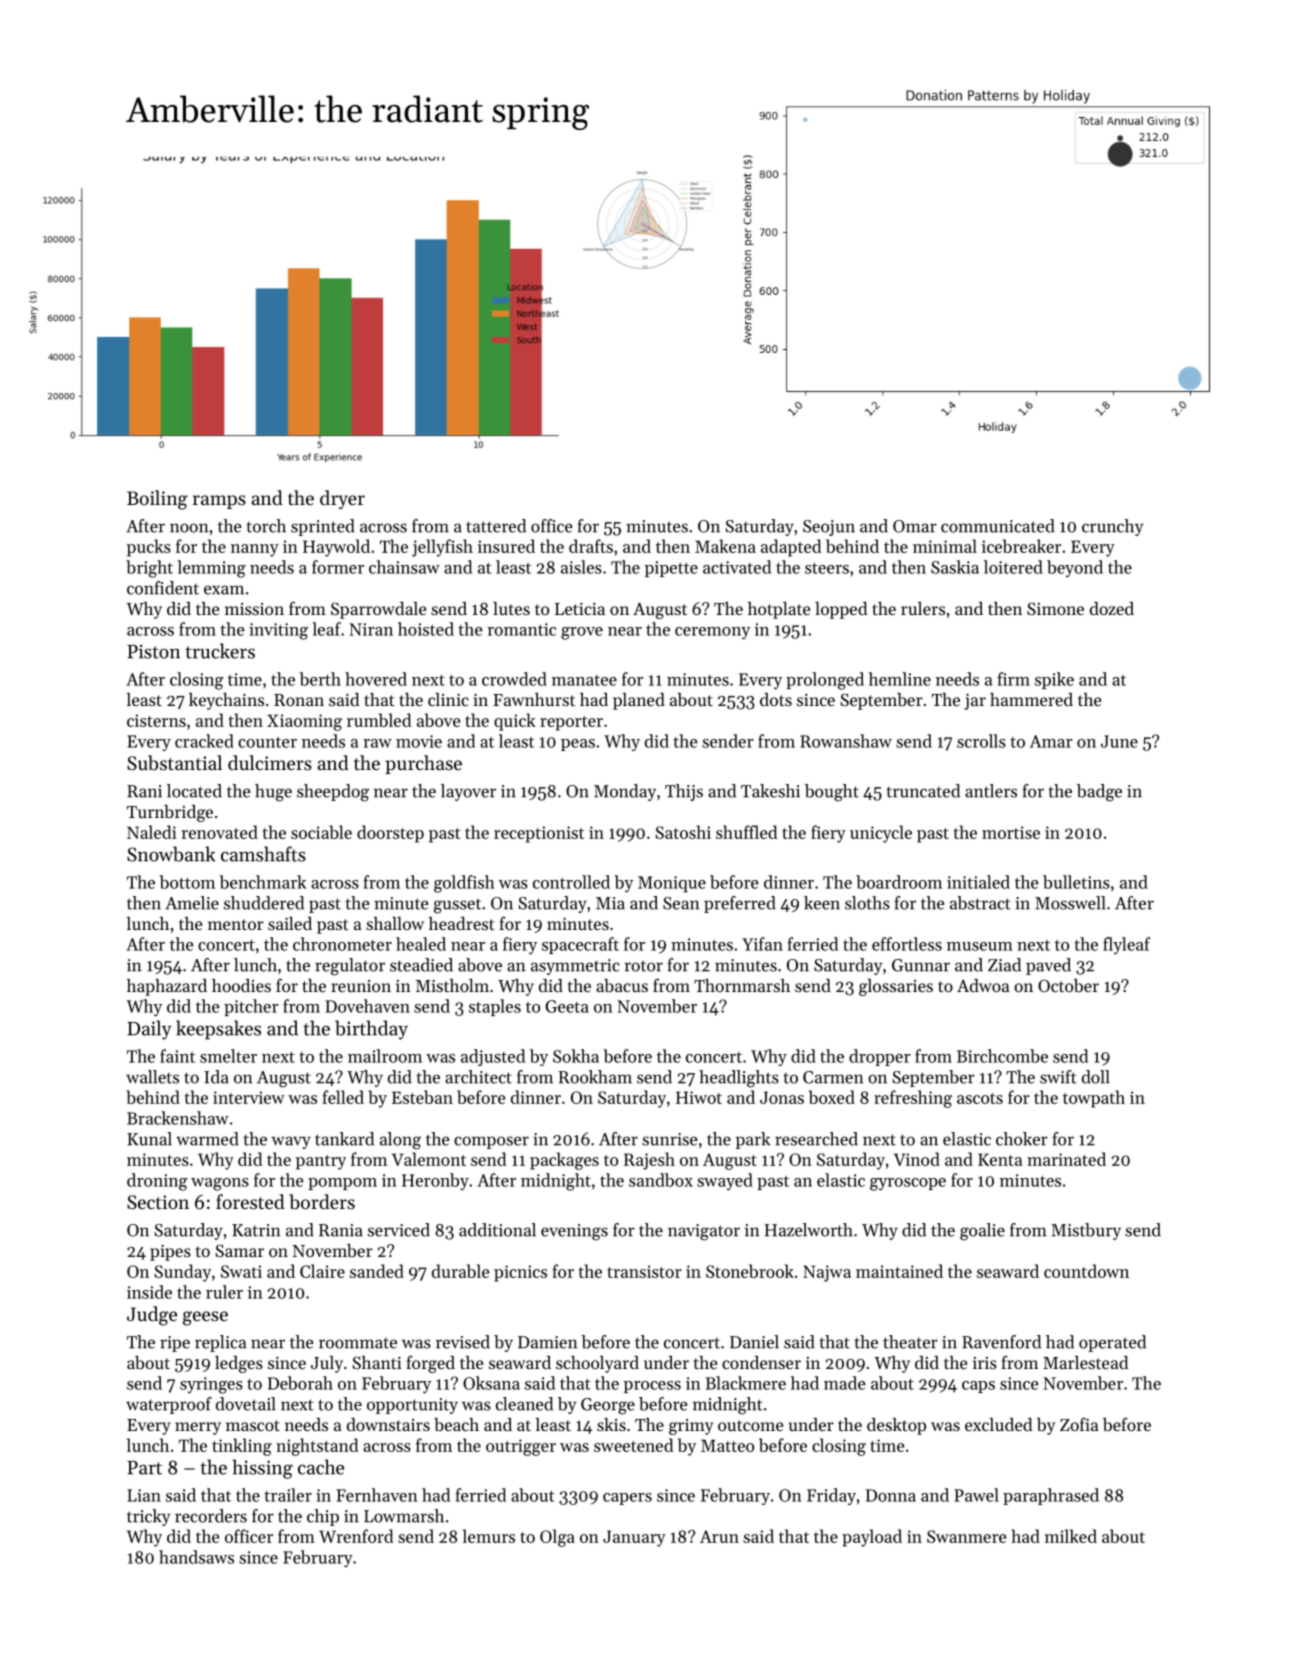  Describe the element at coordinates (288, 1495) in the page. I see `trailer` at that location.
